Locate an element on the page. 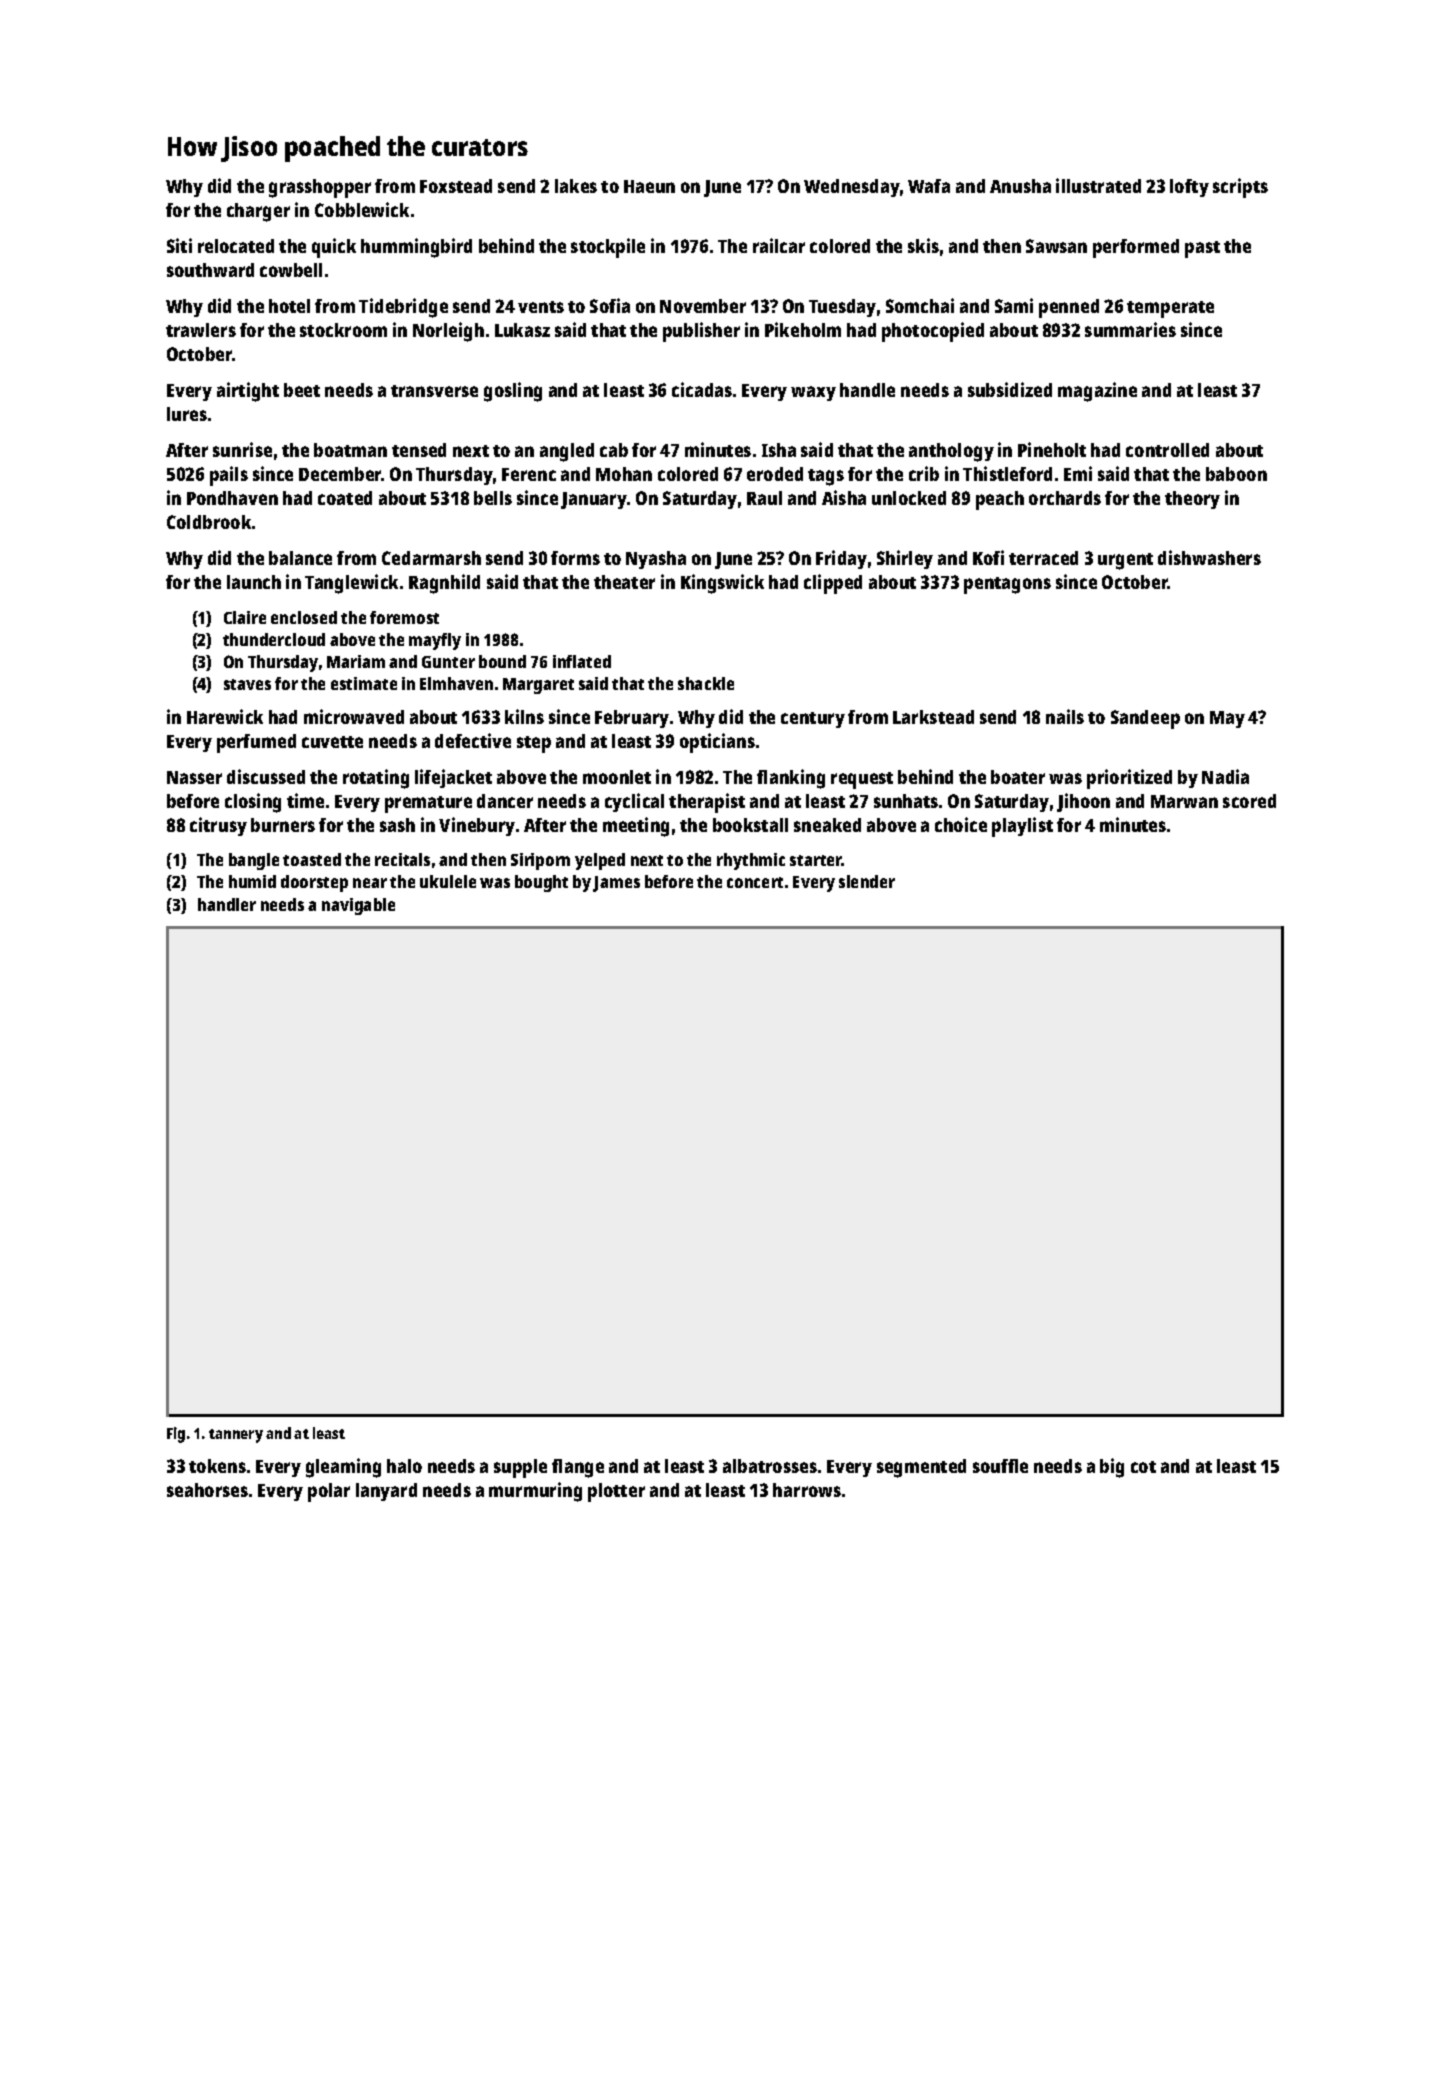  performed is located at coordinates (1136, 248).
